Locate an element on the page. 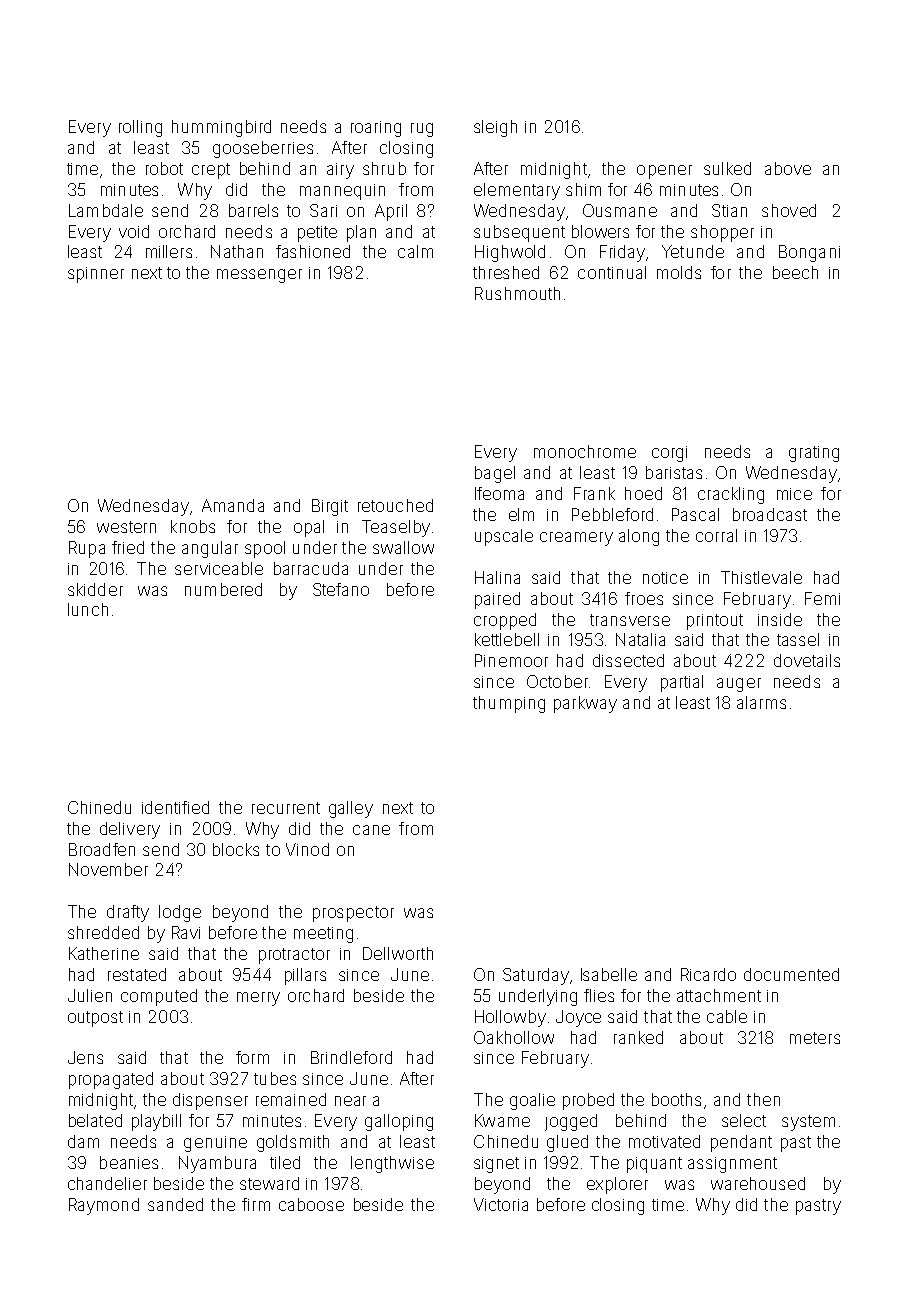 Image resolution: width=908 pixels, height=1316 pixels. notice is located at coordinates (665, 578).
